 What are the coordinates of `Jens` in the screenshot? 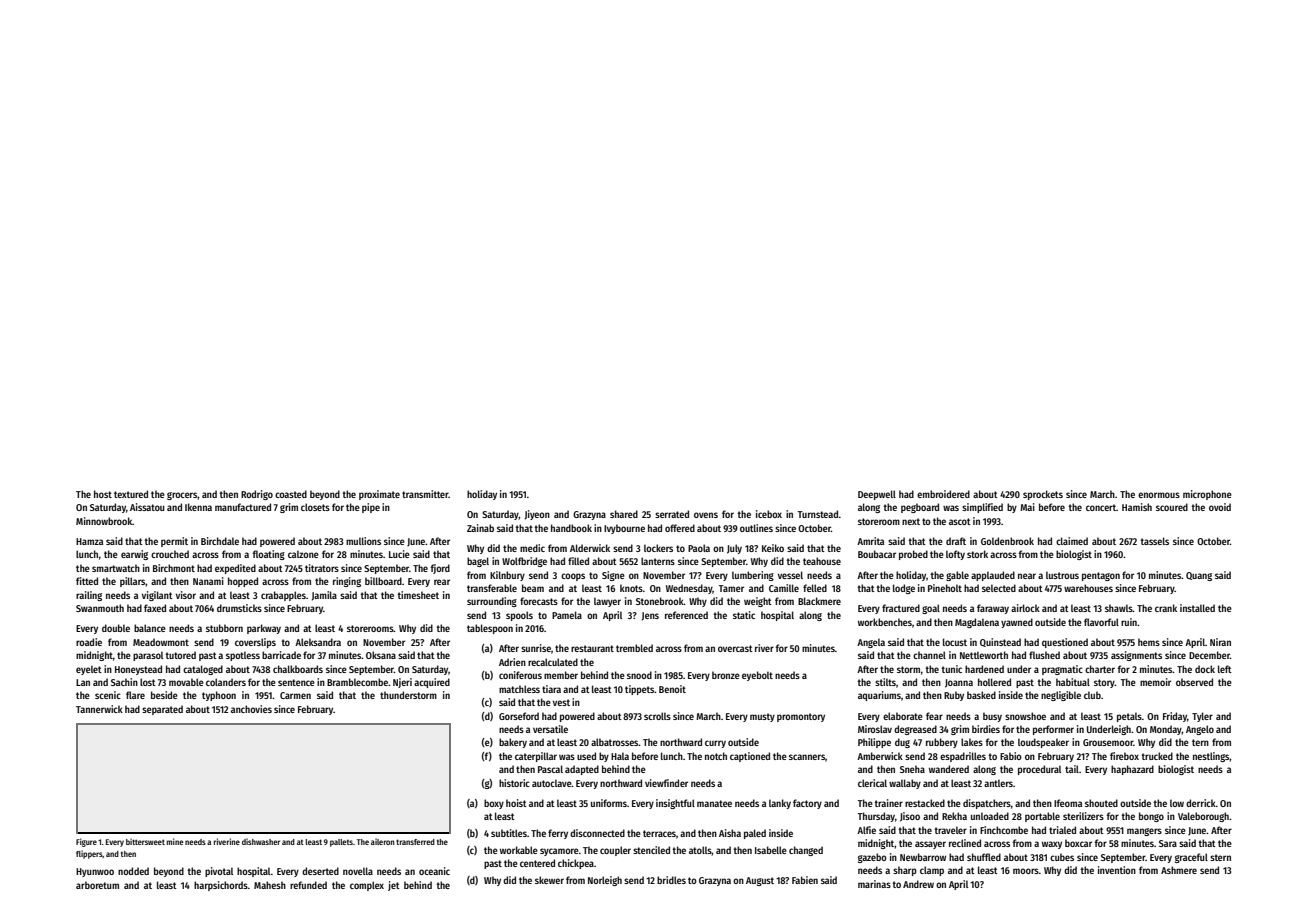 It's located at (650, 616).
